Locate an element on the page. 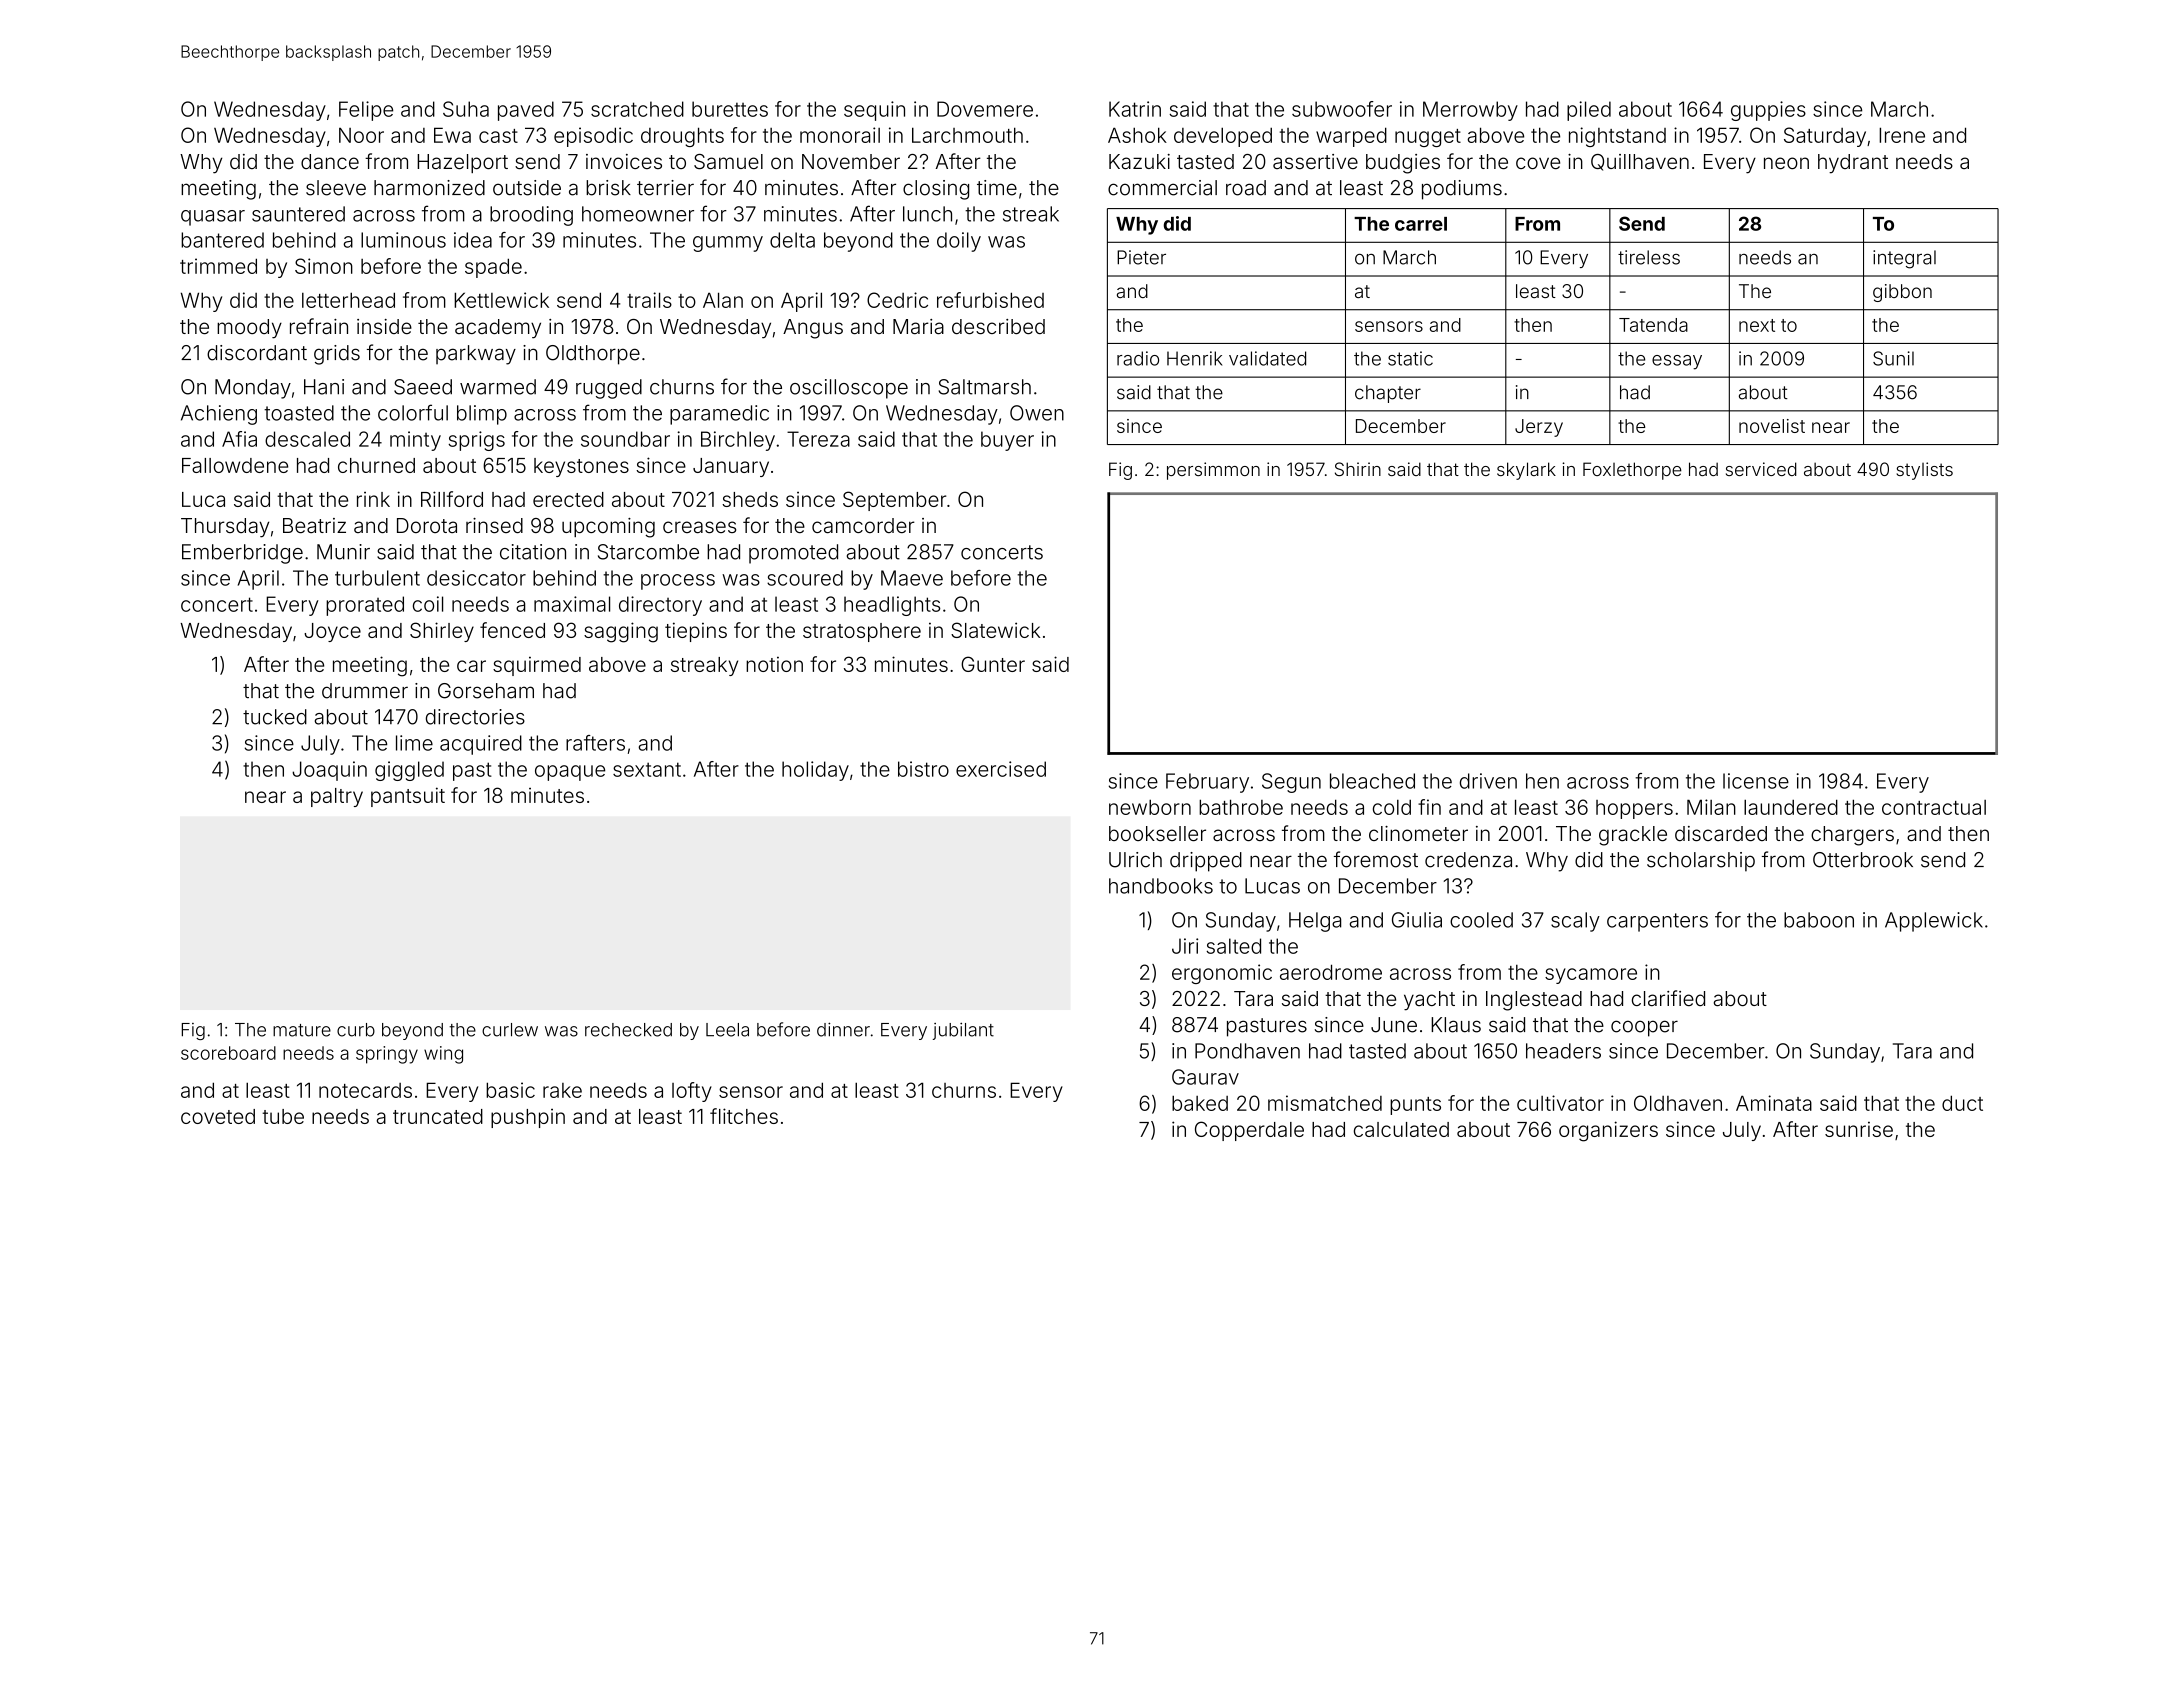 The height and width of the document is (1683, 2178). cultivator is located at coordinates (1560, 1103).
